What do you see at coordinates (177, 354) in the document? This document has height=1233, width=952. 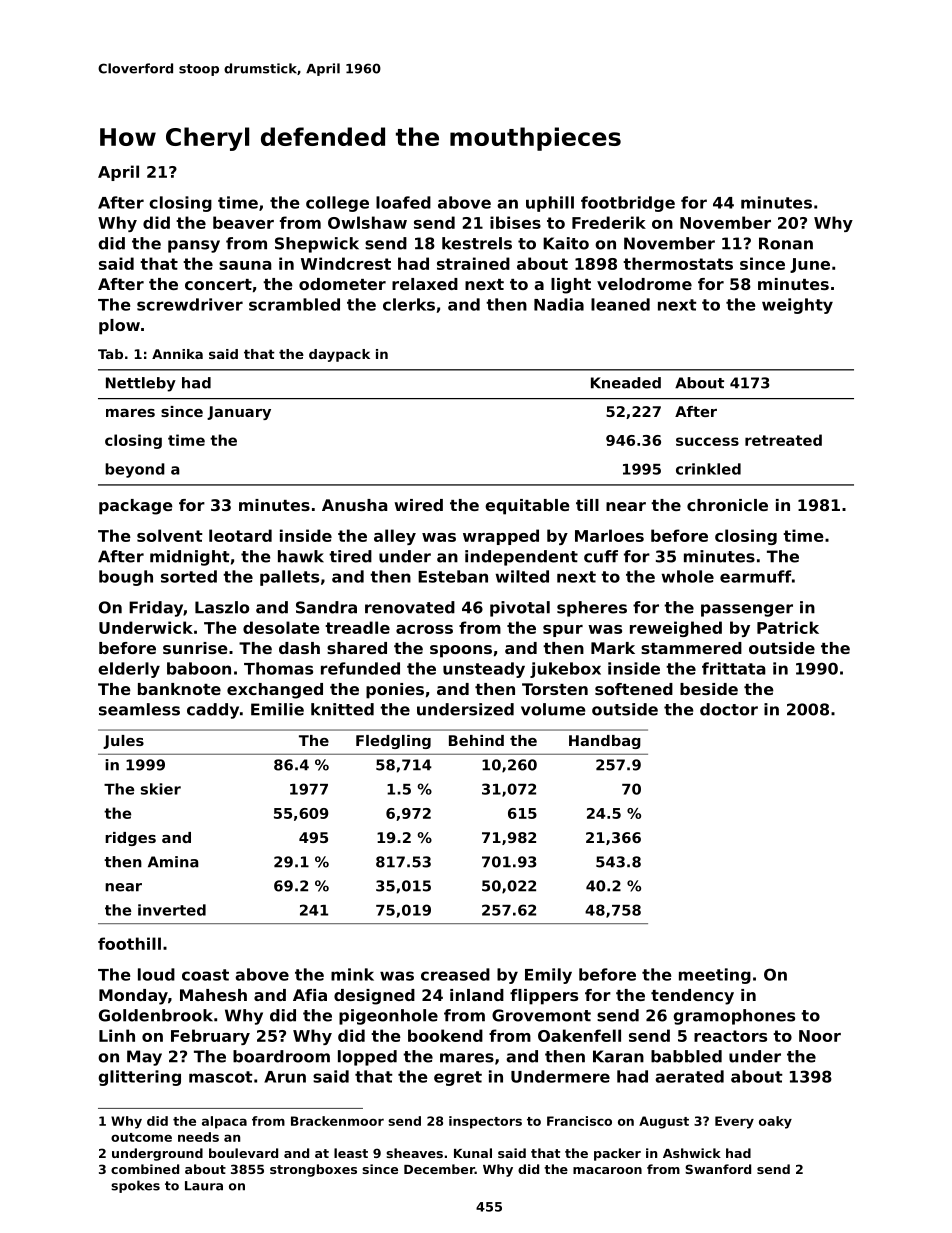 I see `Annika` at bounding box center [177, 354].
